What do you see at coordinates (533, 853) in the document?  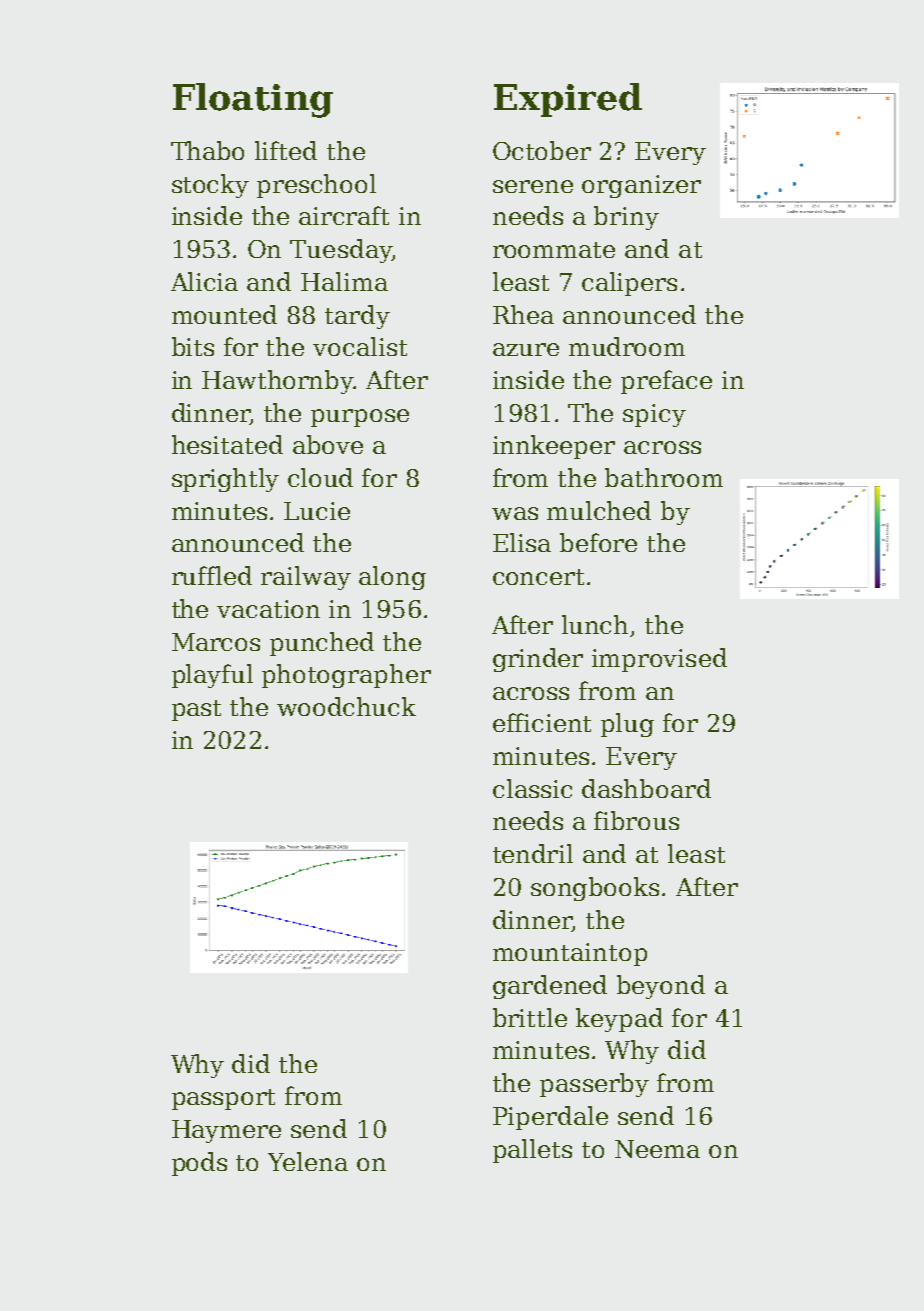 I see `tendril` at bounding box center [533, 853].
